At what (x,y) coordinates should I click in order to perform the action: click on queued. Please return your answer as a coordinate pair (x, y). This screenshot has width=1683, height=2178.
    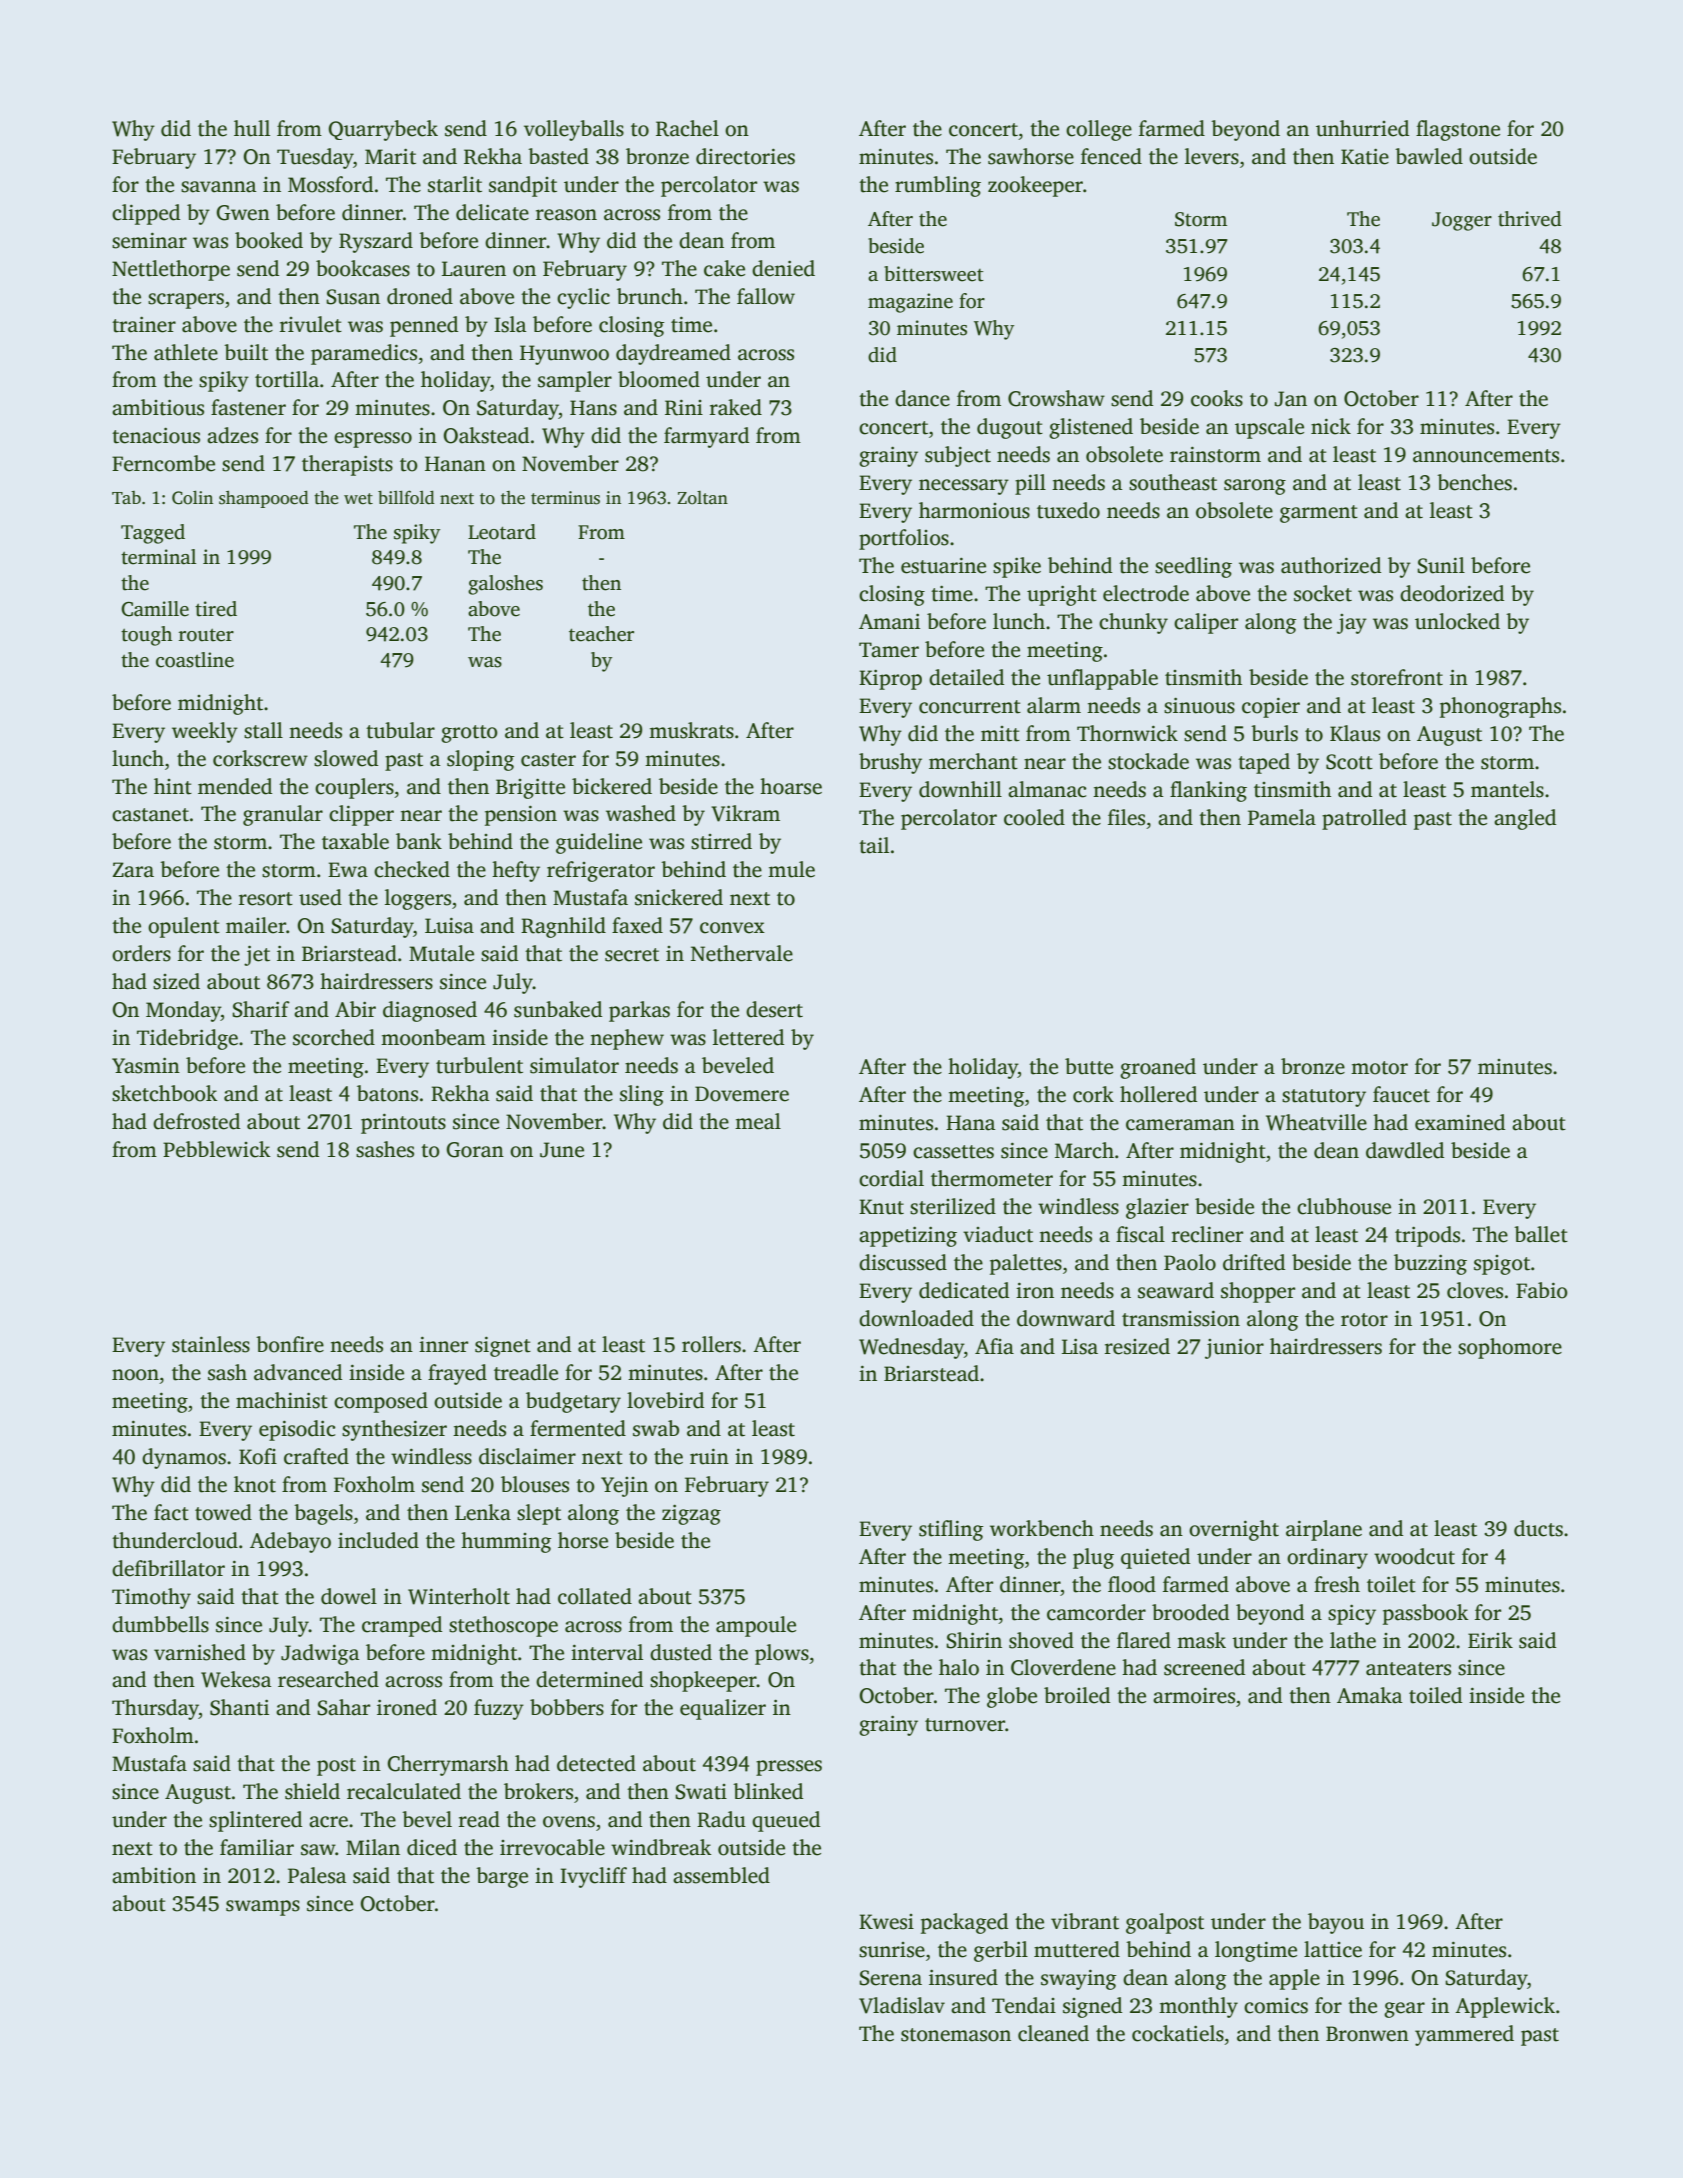
    Looking at the image, I should click on (786, 1821).
